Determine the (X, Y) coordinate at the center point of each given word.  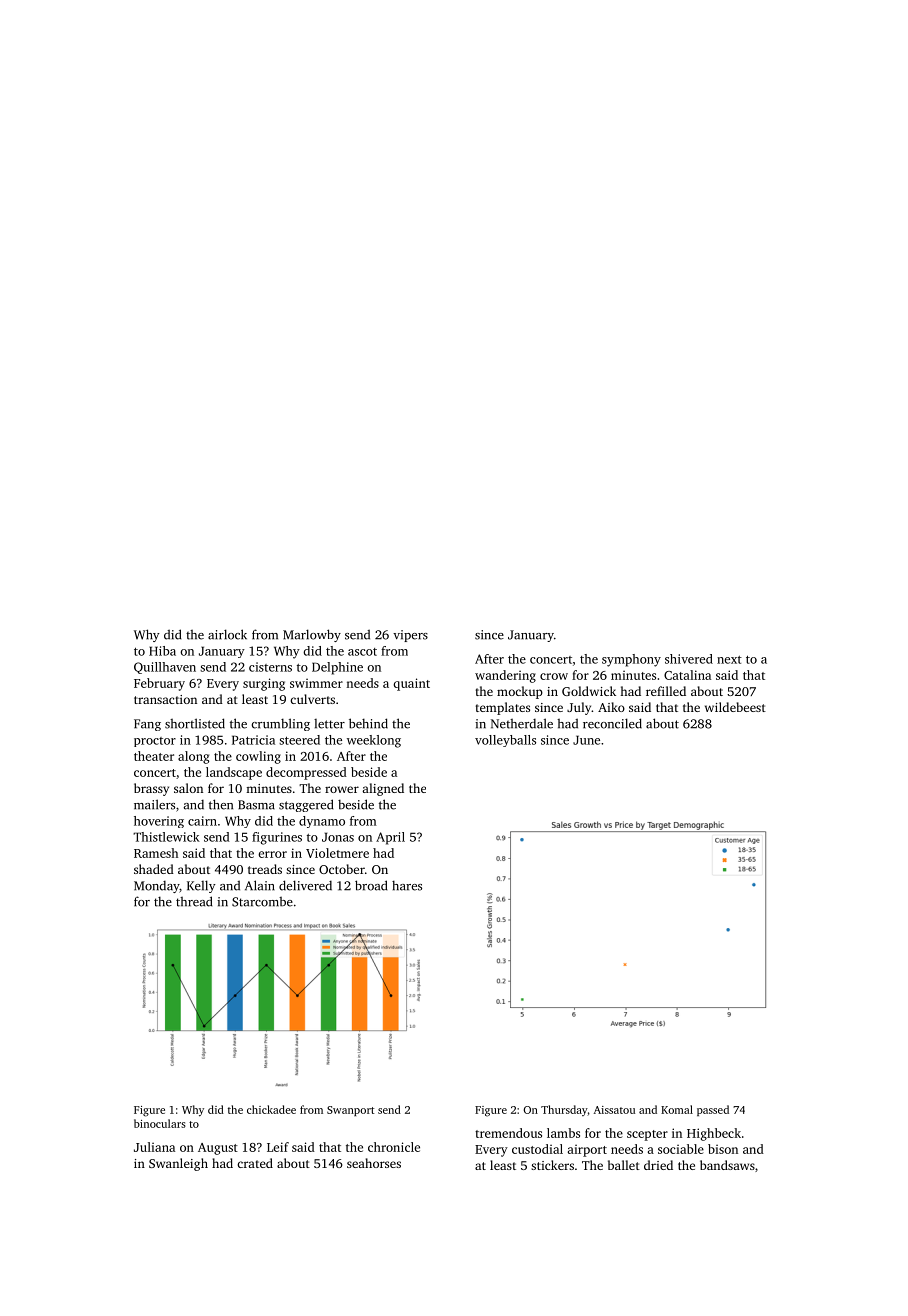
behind (368, 723)
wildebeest (735, 707)
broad (371, 885)
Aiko (611, 707)
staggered (306, 805)
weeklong (374, 741)
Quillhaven (165, 668)
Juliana (154, 1147)
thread (194, 901)
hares (407, 885)
